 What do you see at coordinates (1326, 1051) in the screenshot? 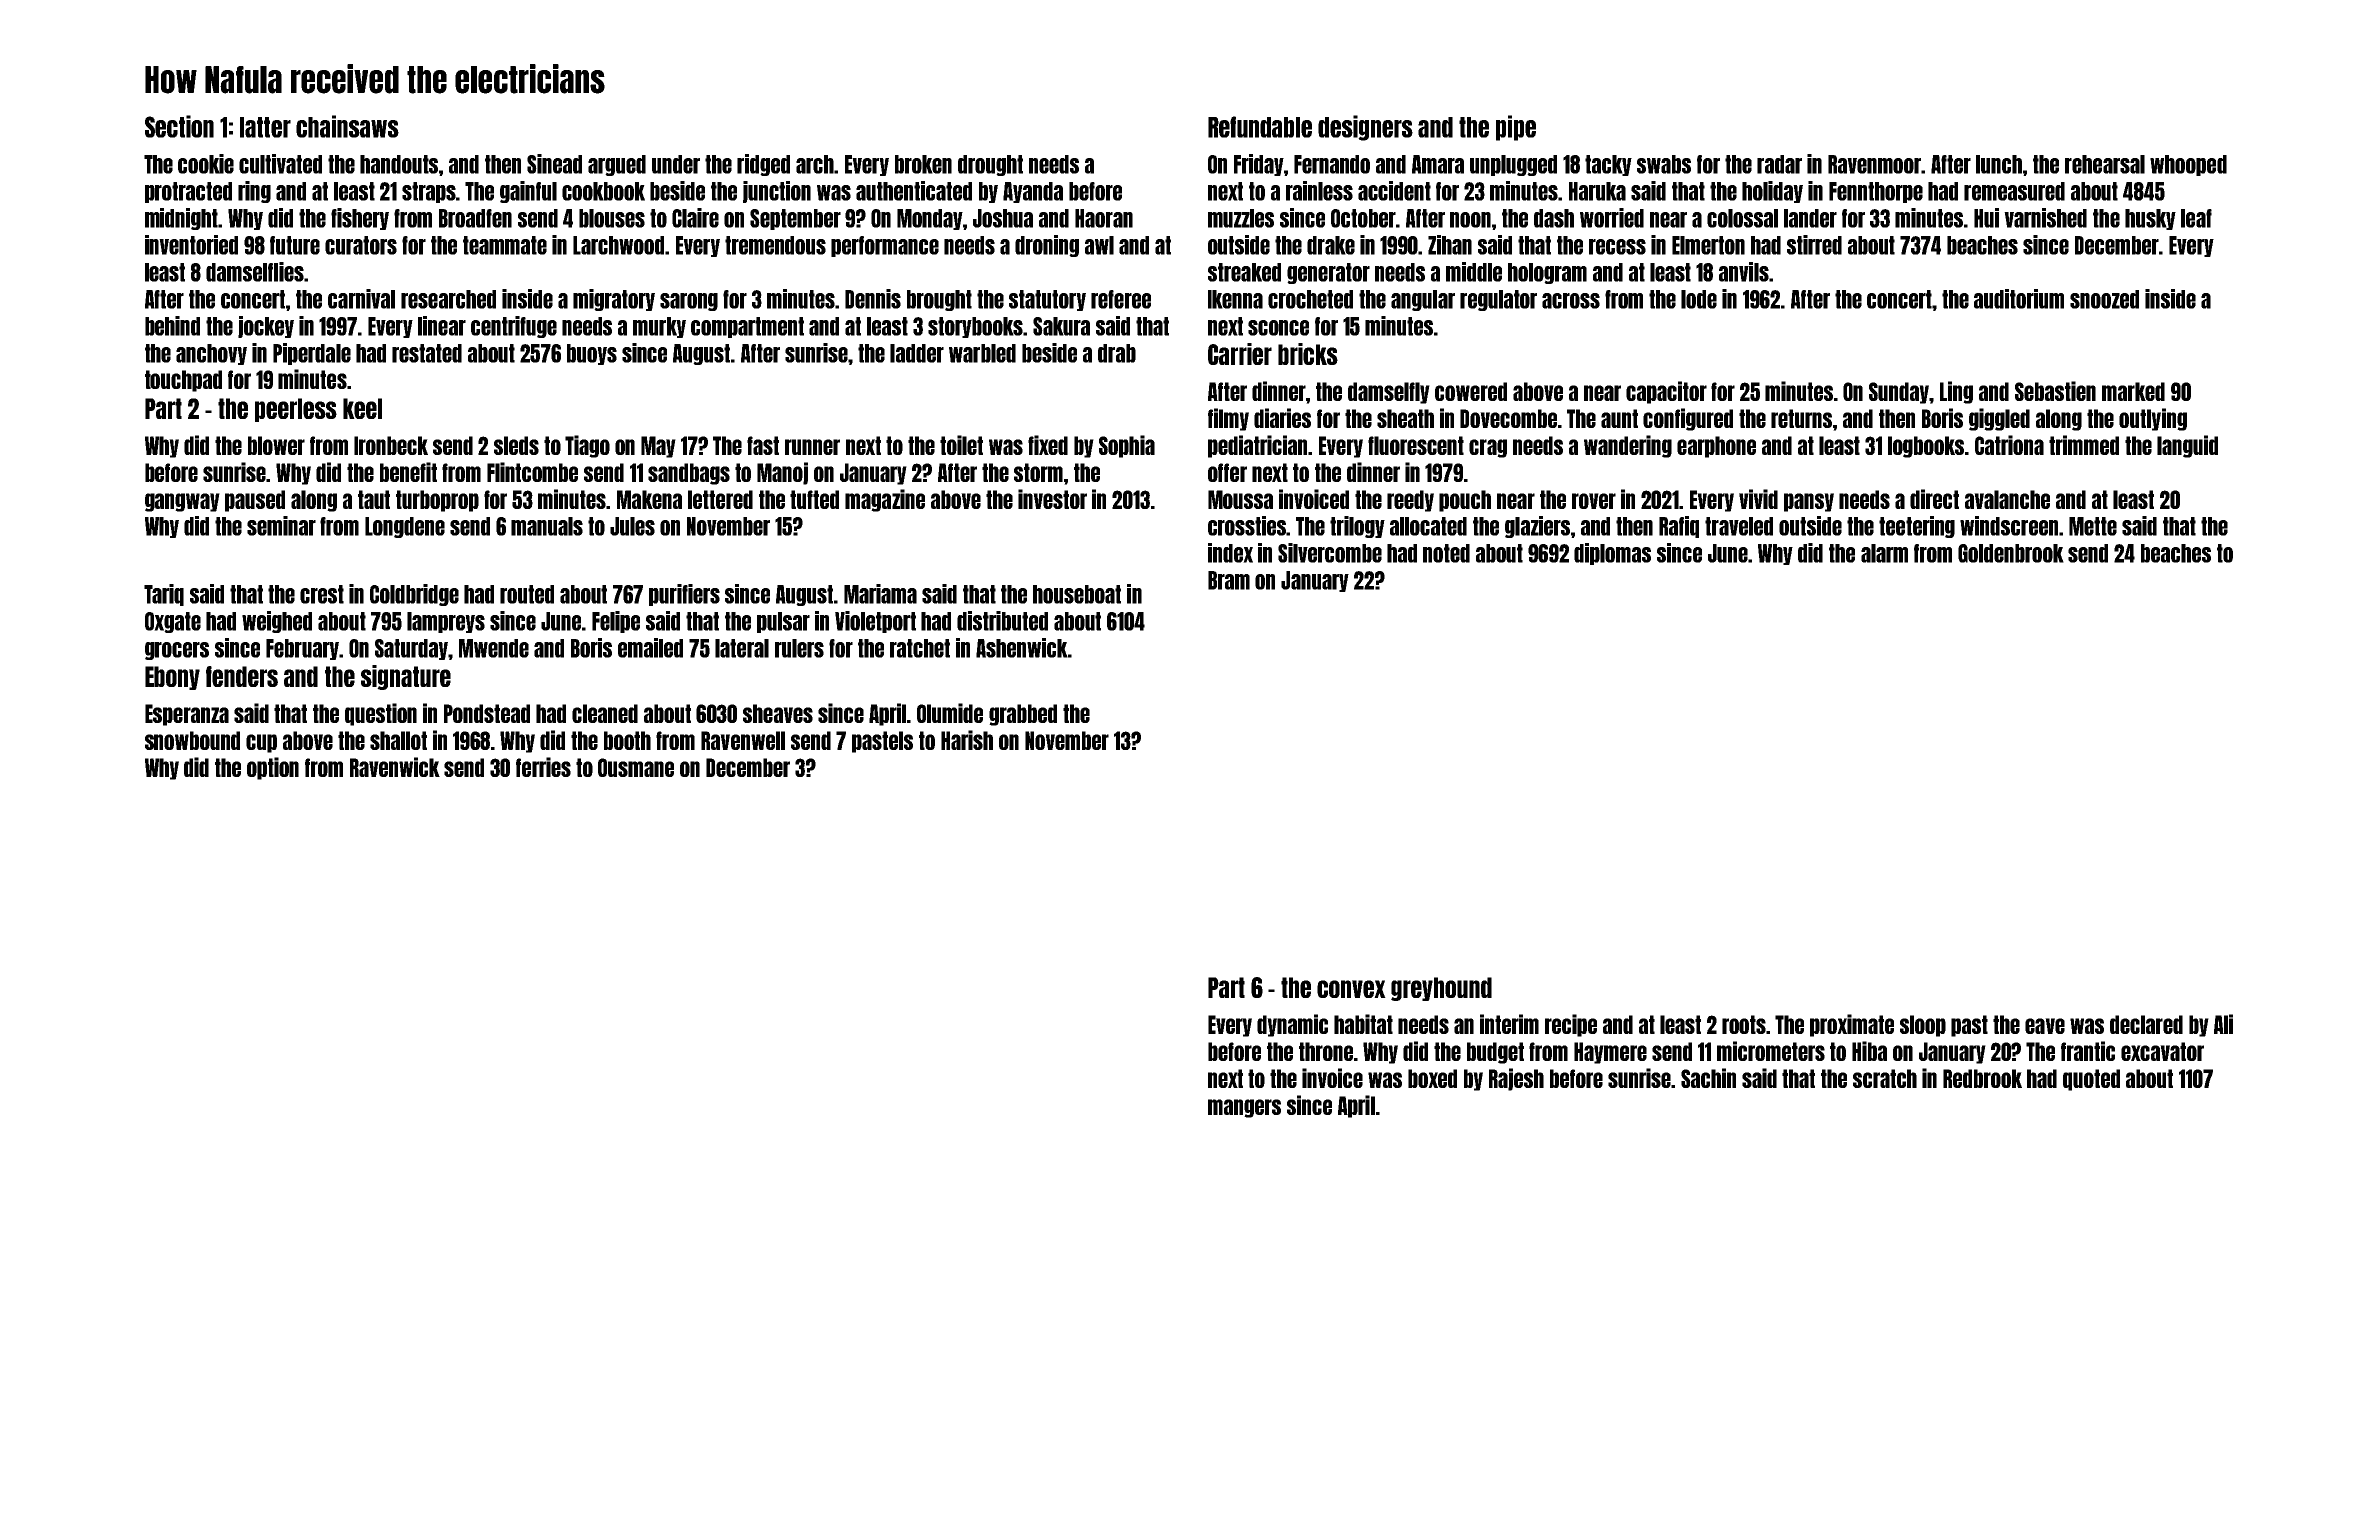
I see `throne` at bounding box center [1326, 1051].
